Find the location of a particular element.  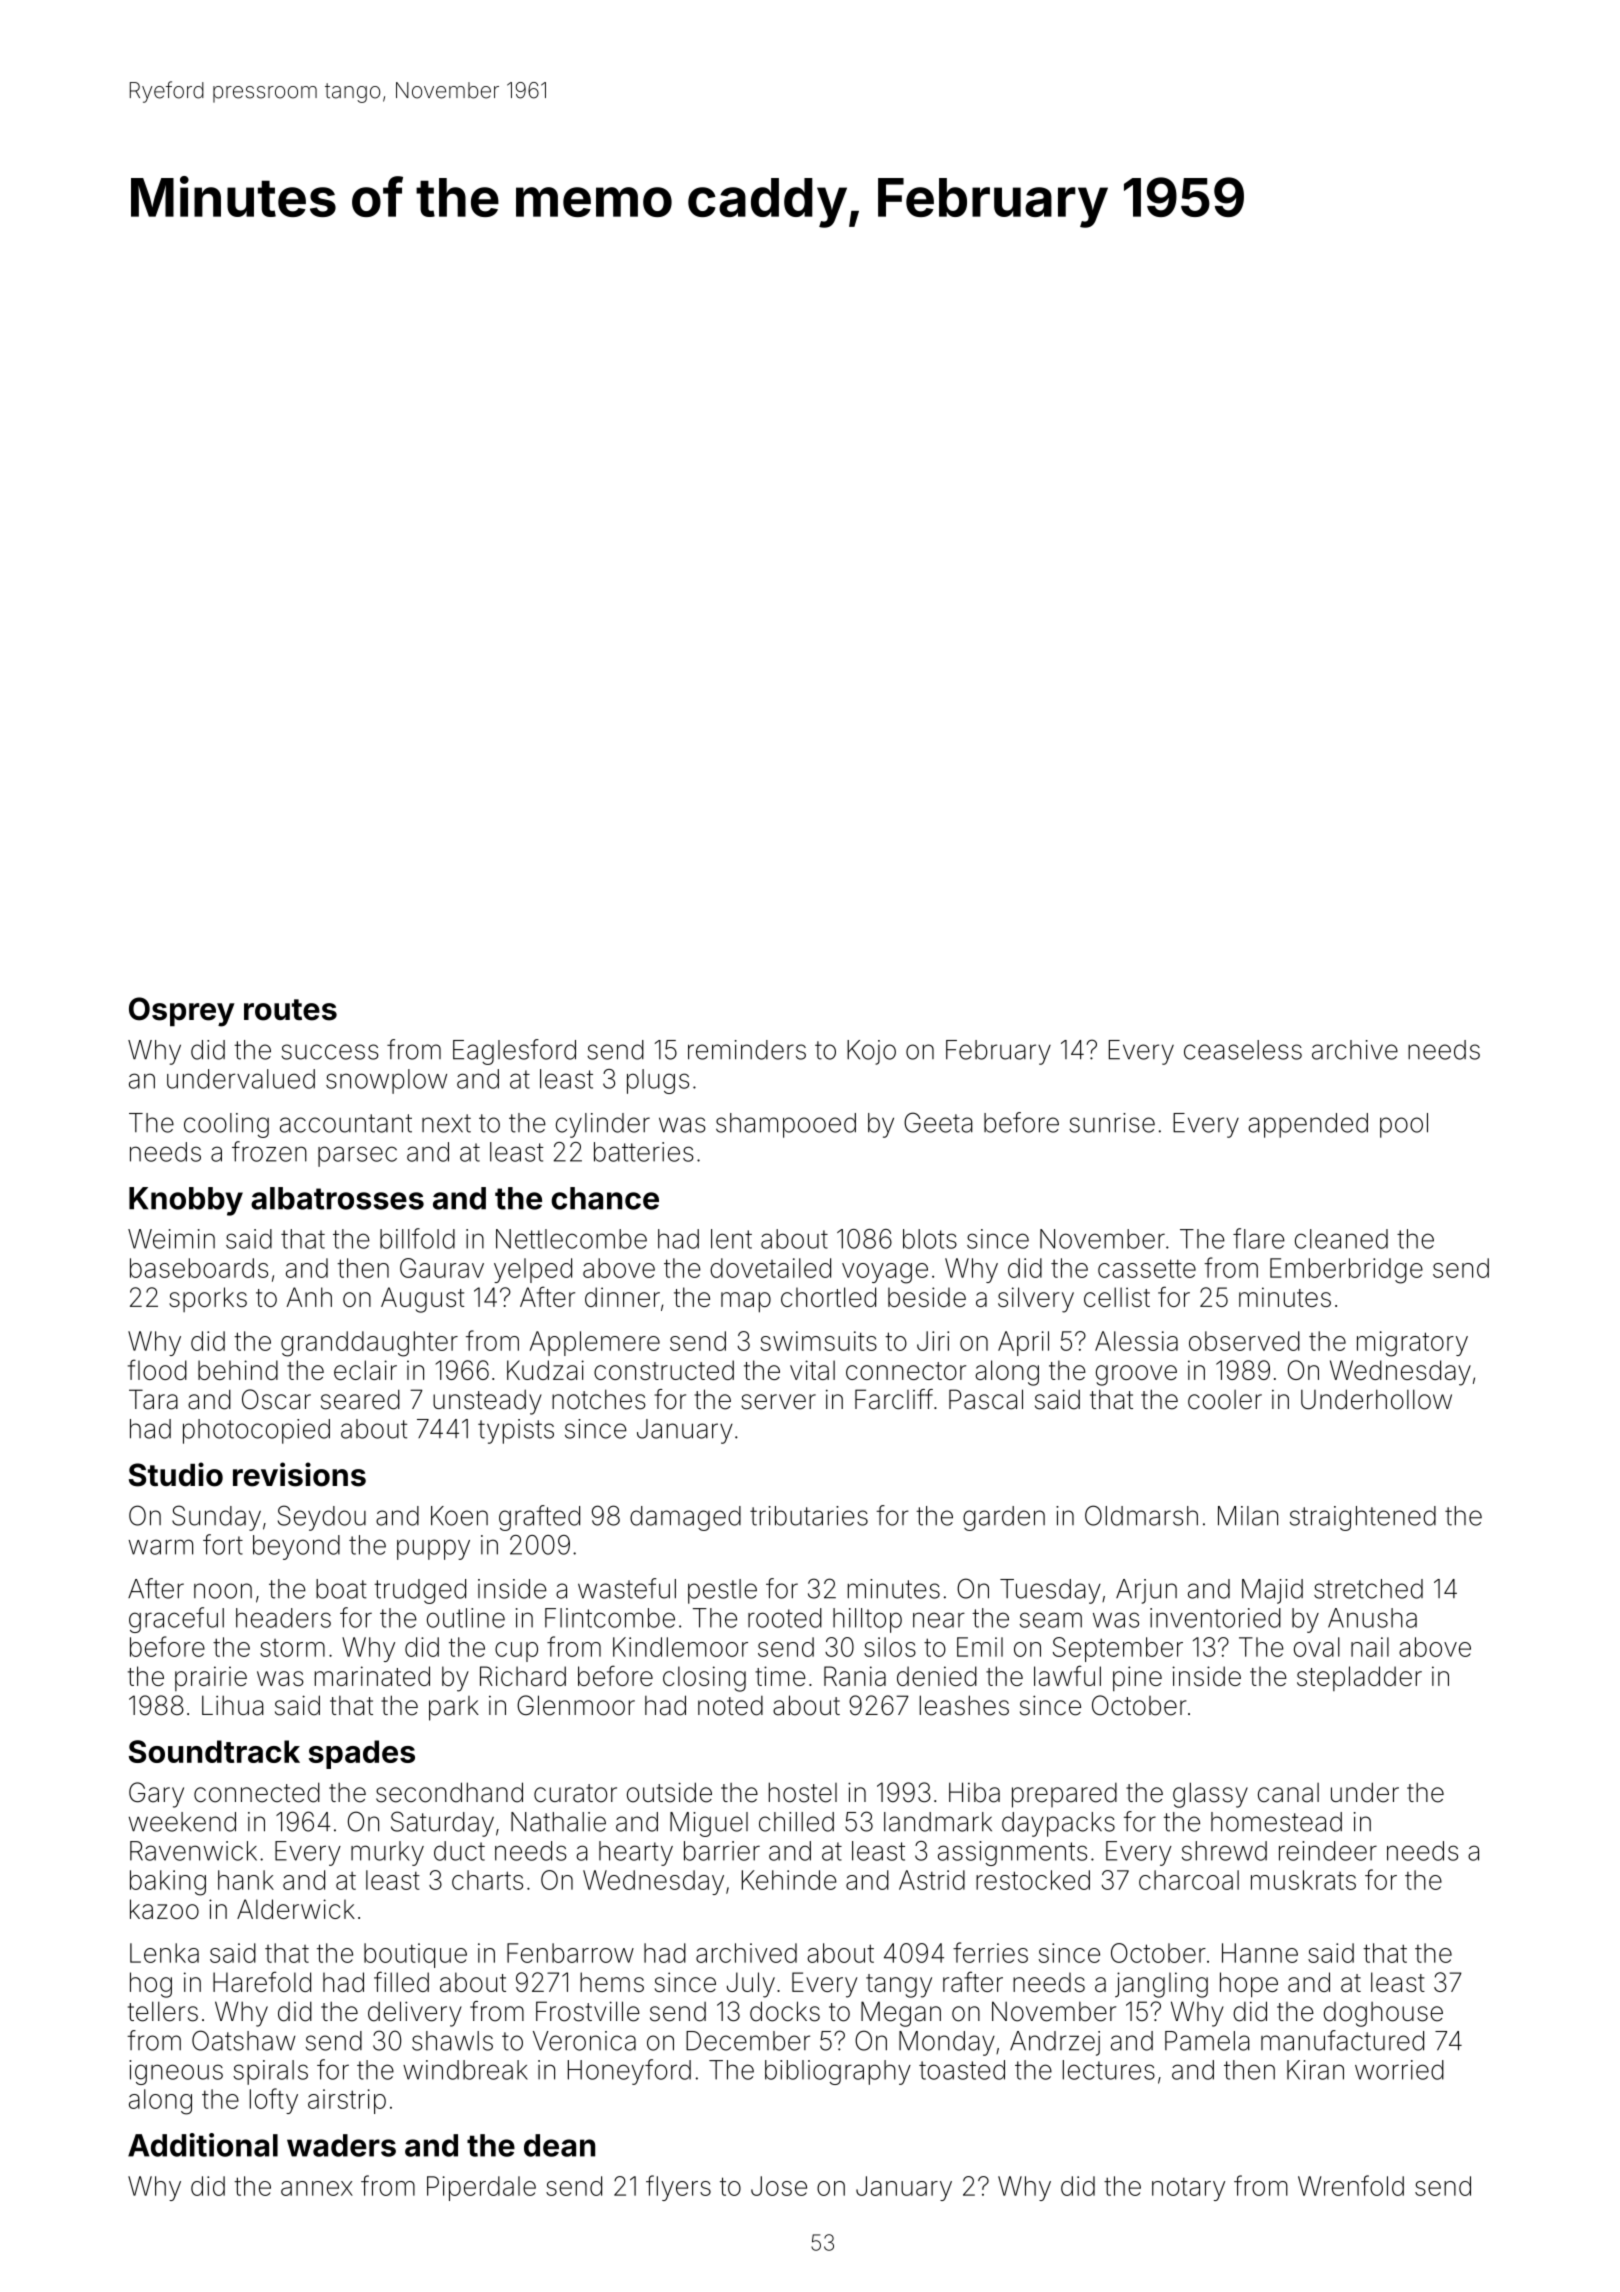

Emil is located at coordinates (980, 1647).
